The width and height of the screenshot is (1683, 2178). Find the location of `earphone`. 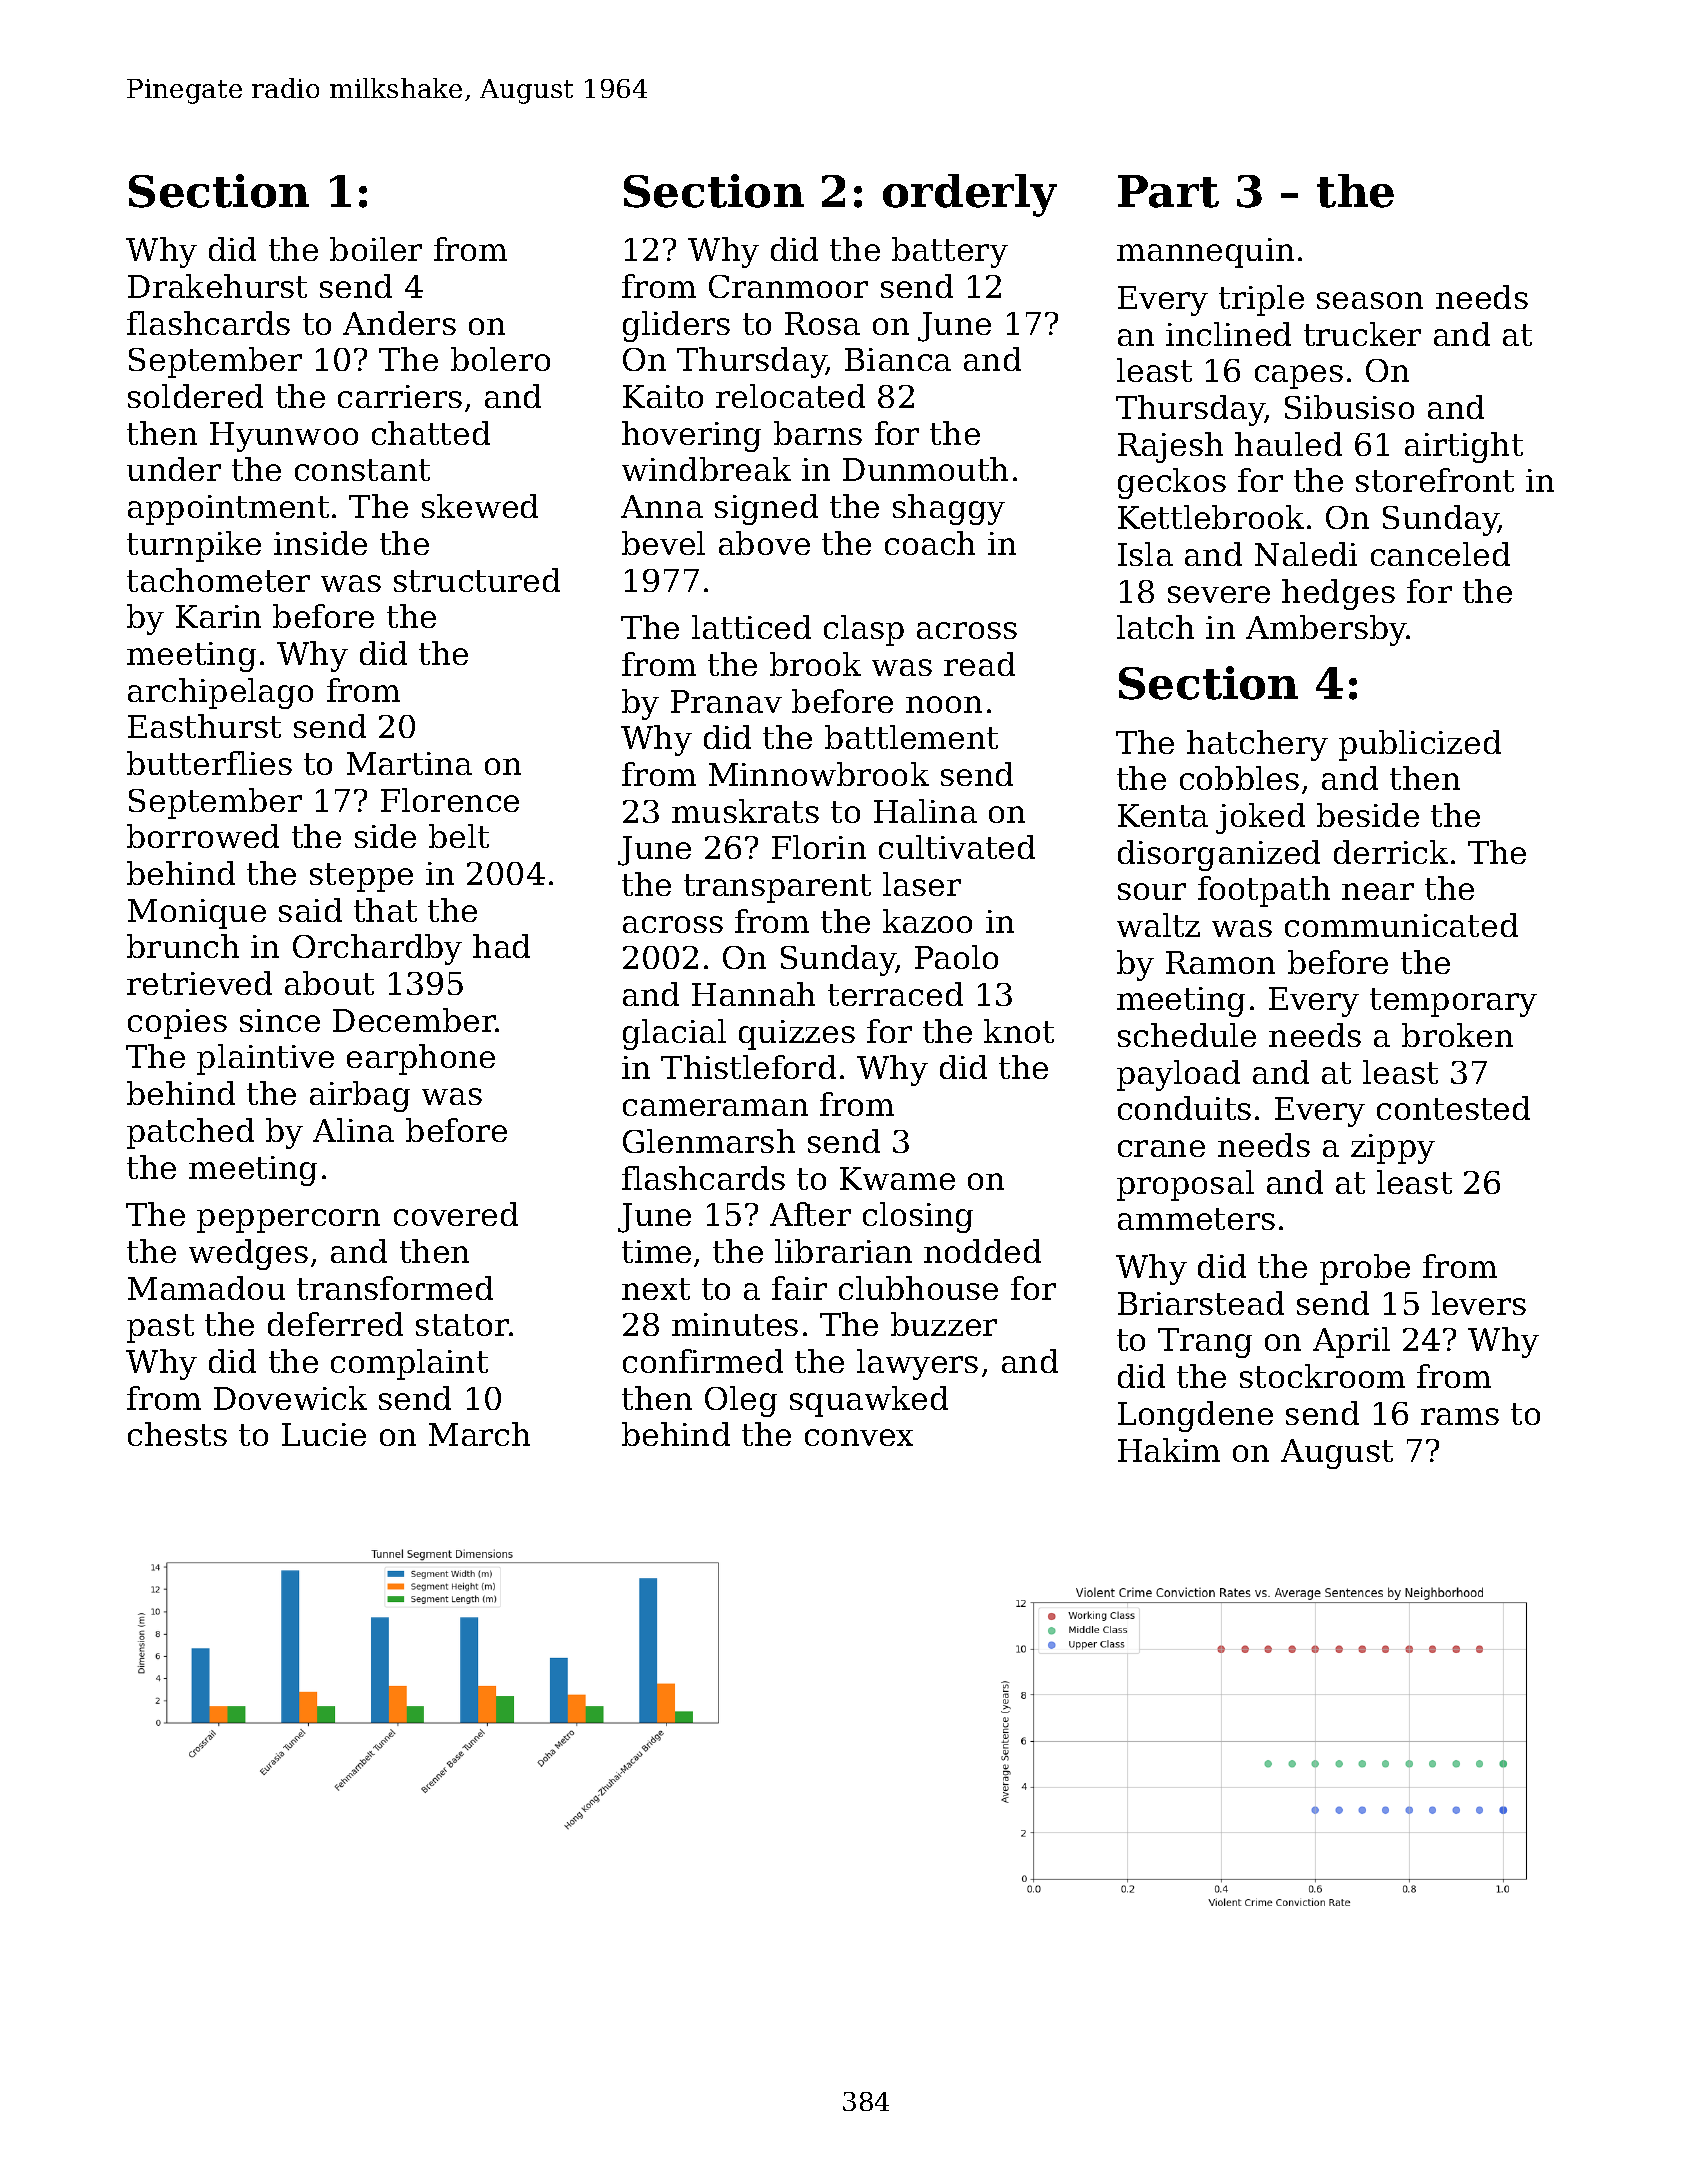

earphone is located at coordinates (421, 1059).
